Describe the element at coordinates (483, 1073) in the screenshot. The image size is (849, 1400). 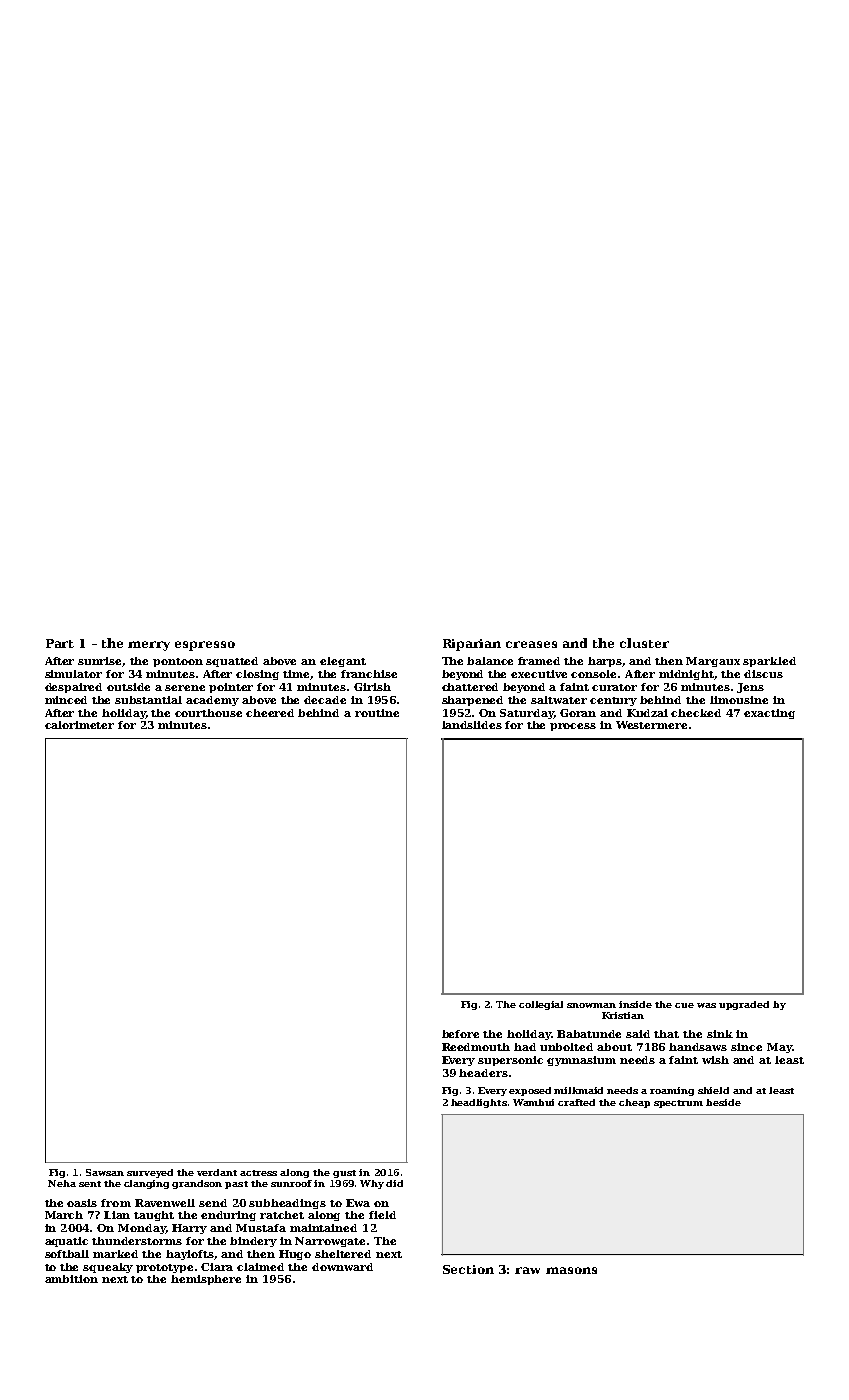
I see `headers` at that location.
